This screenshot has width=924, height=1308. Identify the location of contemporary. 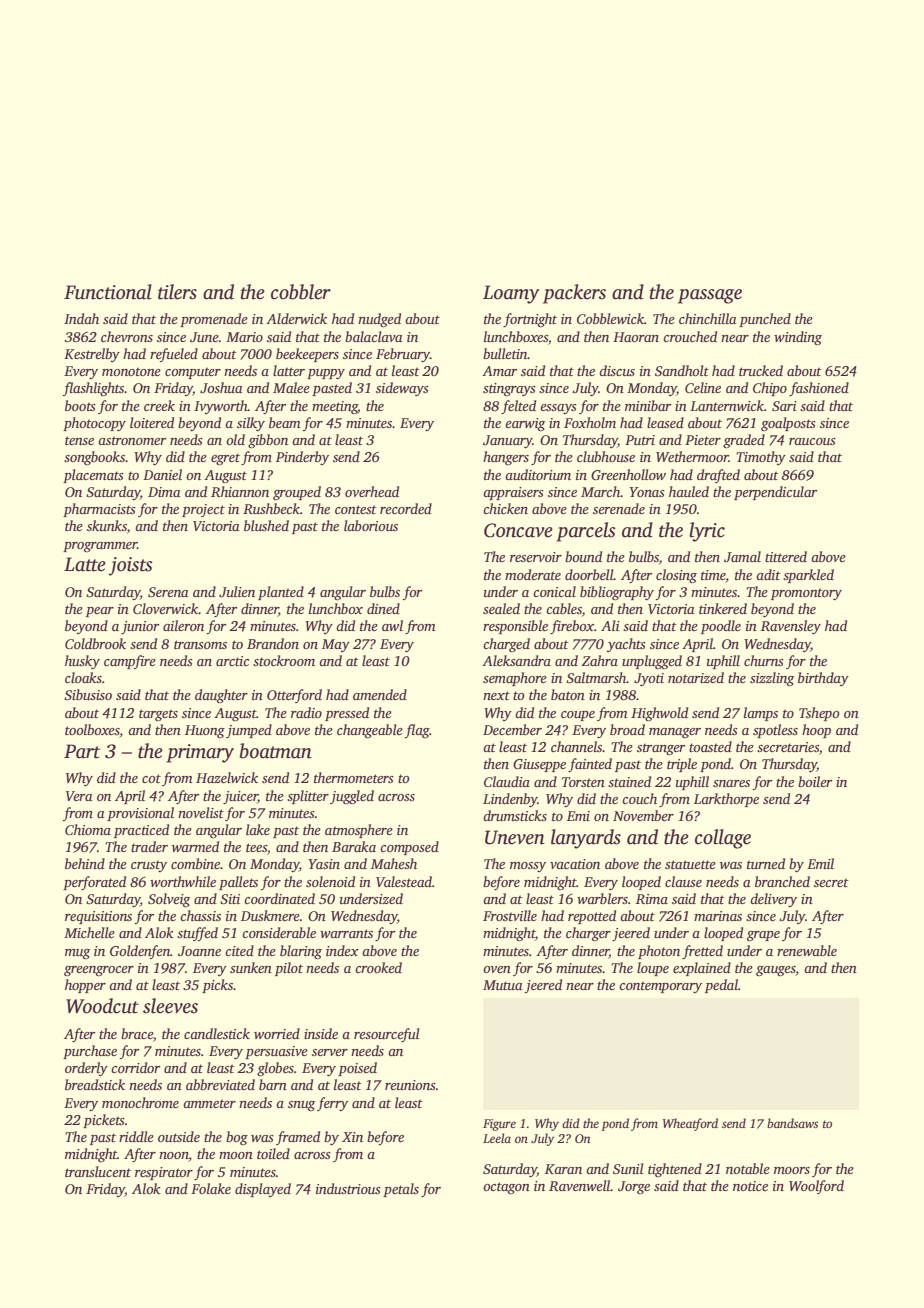
(660, 987).
